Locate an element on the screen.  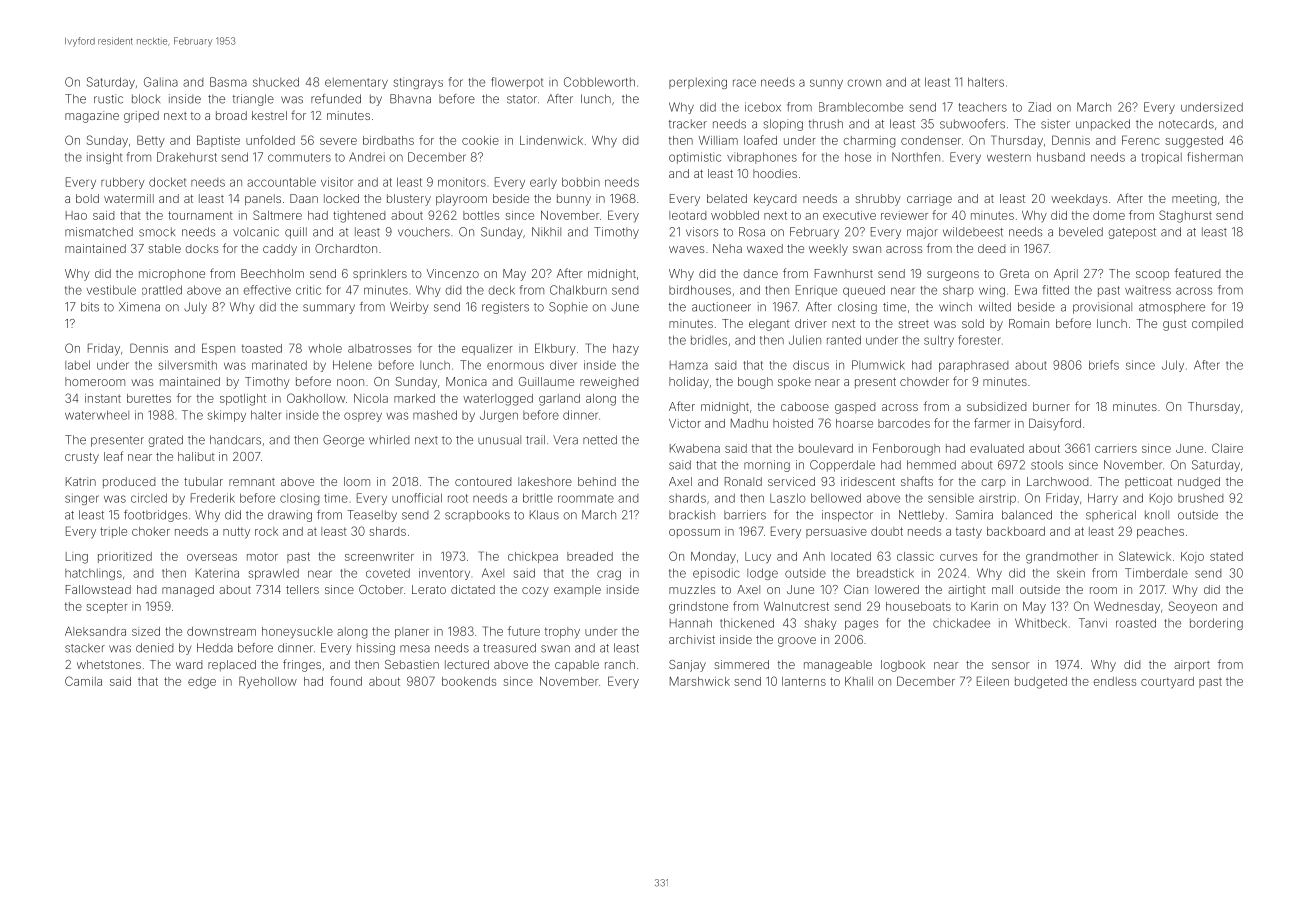
nudged is located at coordinates (1199, 483).
